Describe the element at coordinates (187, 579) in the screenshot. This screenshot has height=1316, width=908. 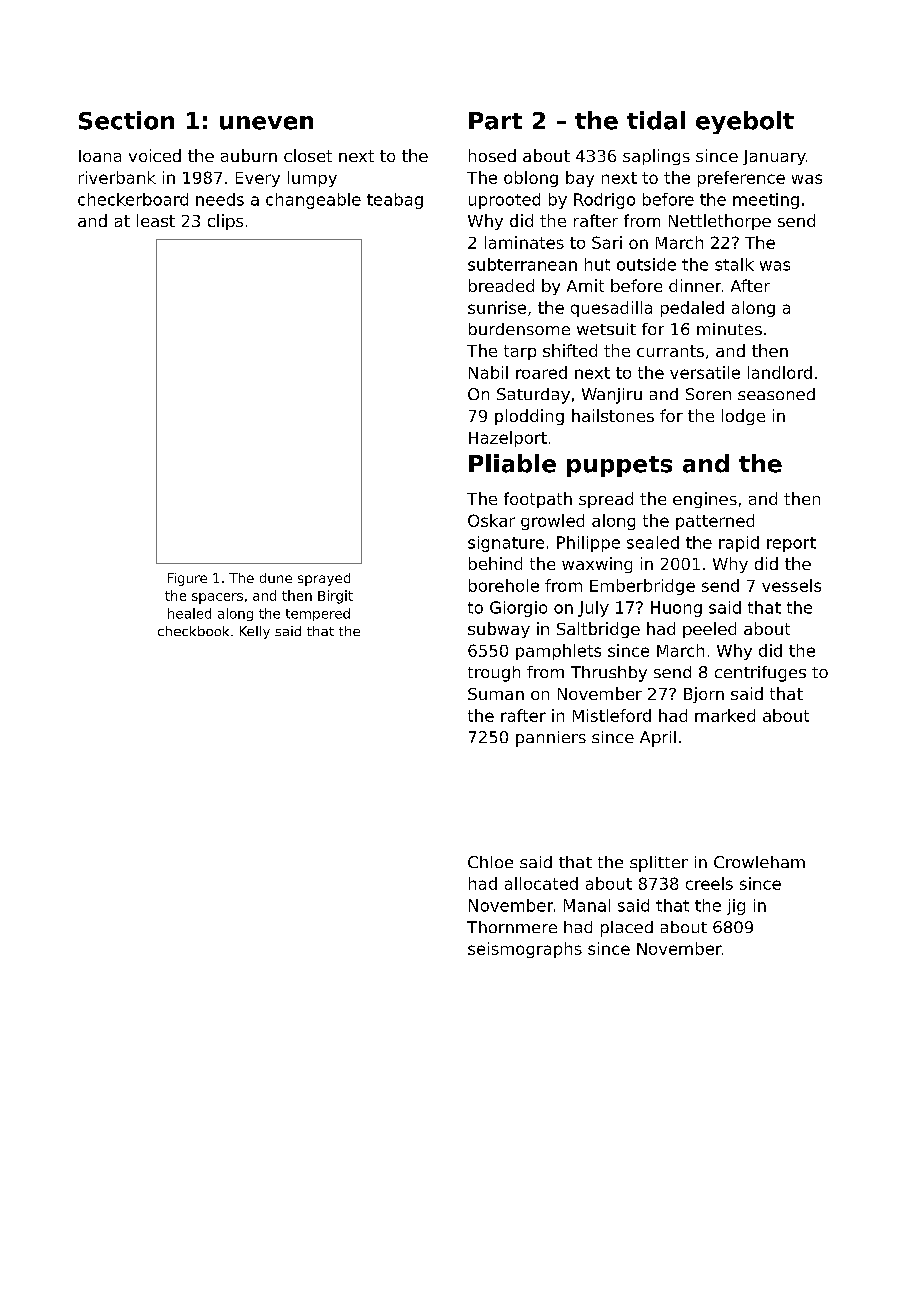
I see `Figure` at that location.
